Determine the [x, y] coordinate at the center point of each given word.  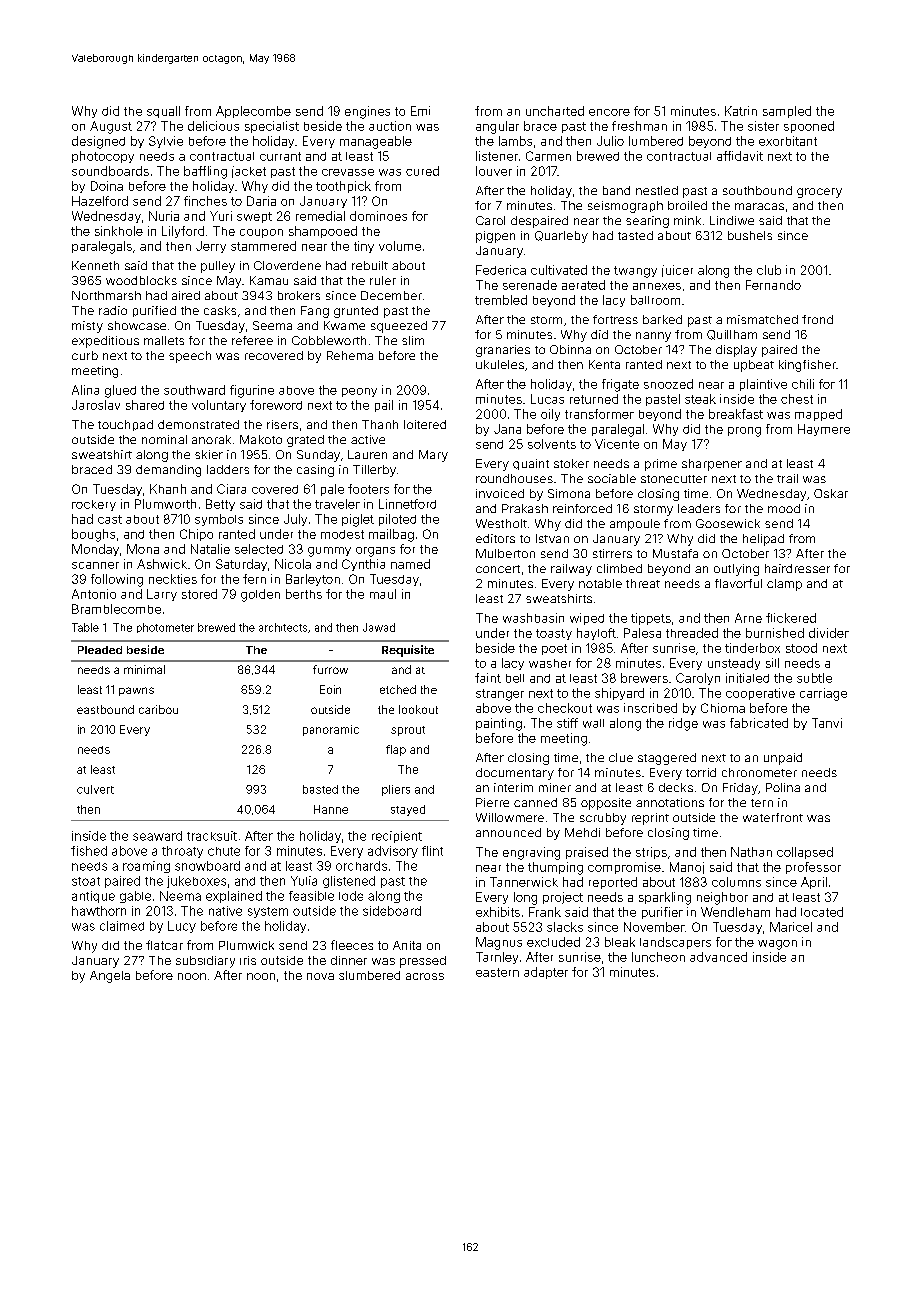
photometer [165, 628]
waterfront [773, 817]
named [410, 564]
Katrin [741, 111]
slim [413, 340]
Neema [180, 896]
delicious [213, 126]
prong [744, 432]
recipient [397, 837]
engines [367, 112]
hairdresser [797, 568]
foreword [276, 405]
